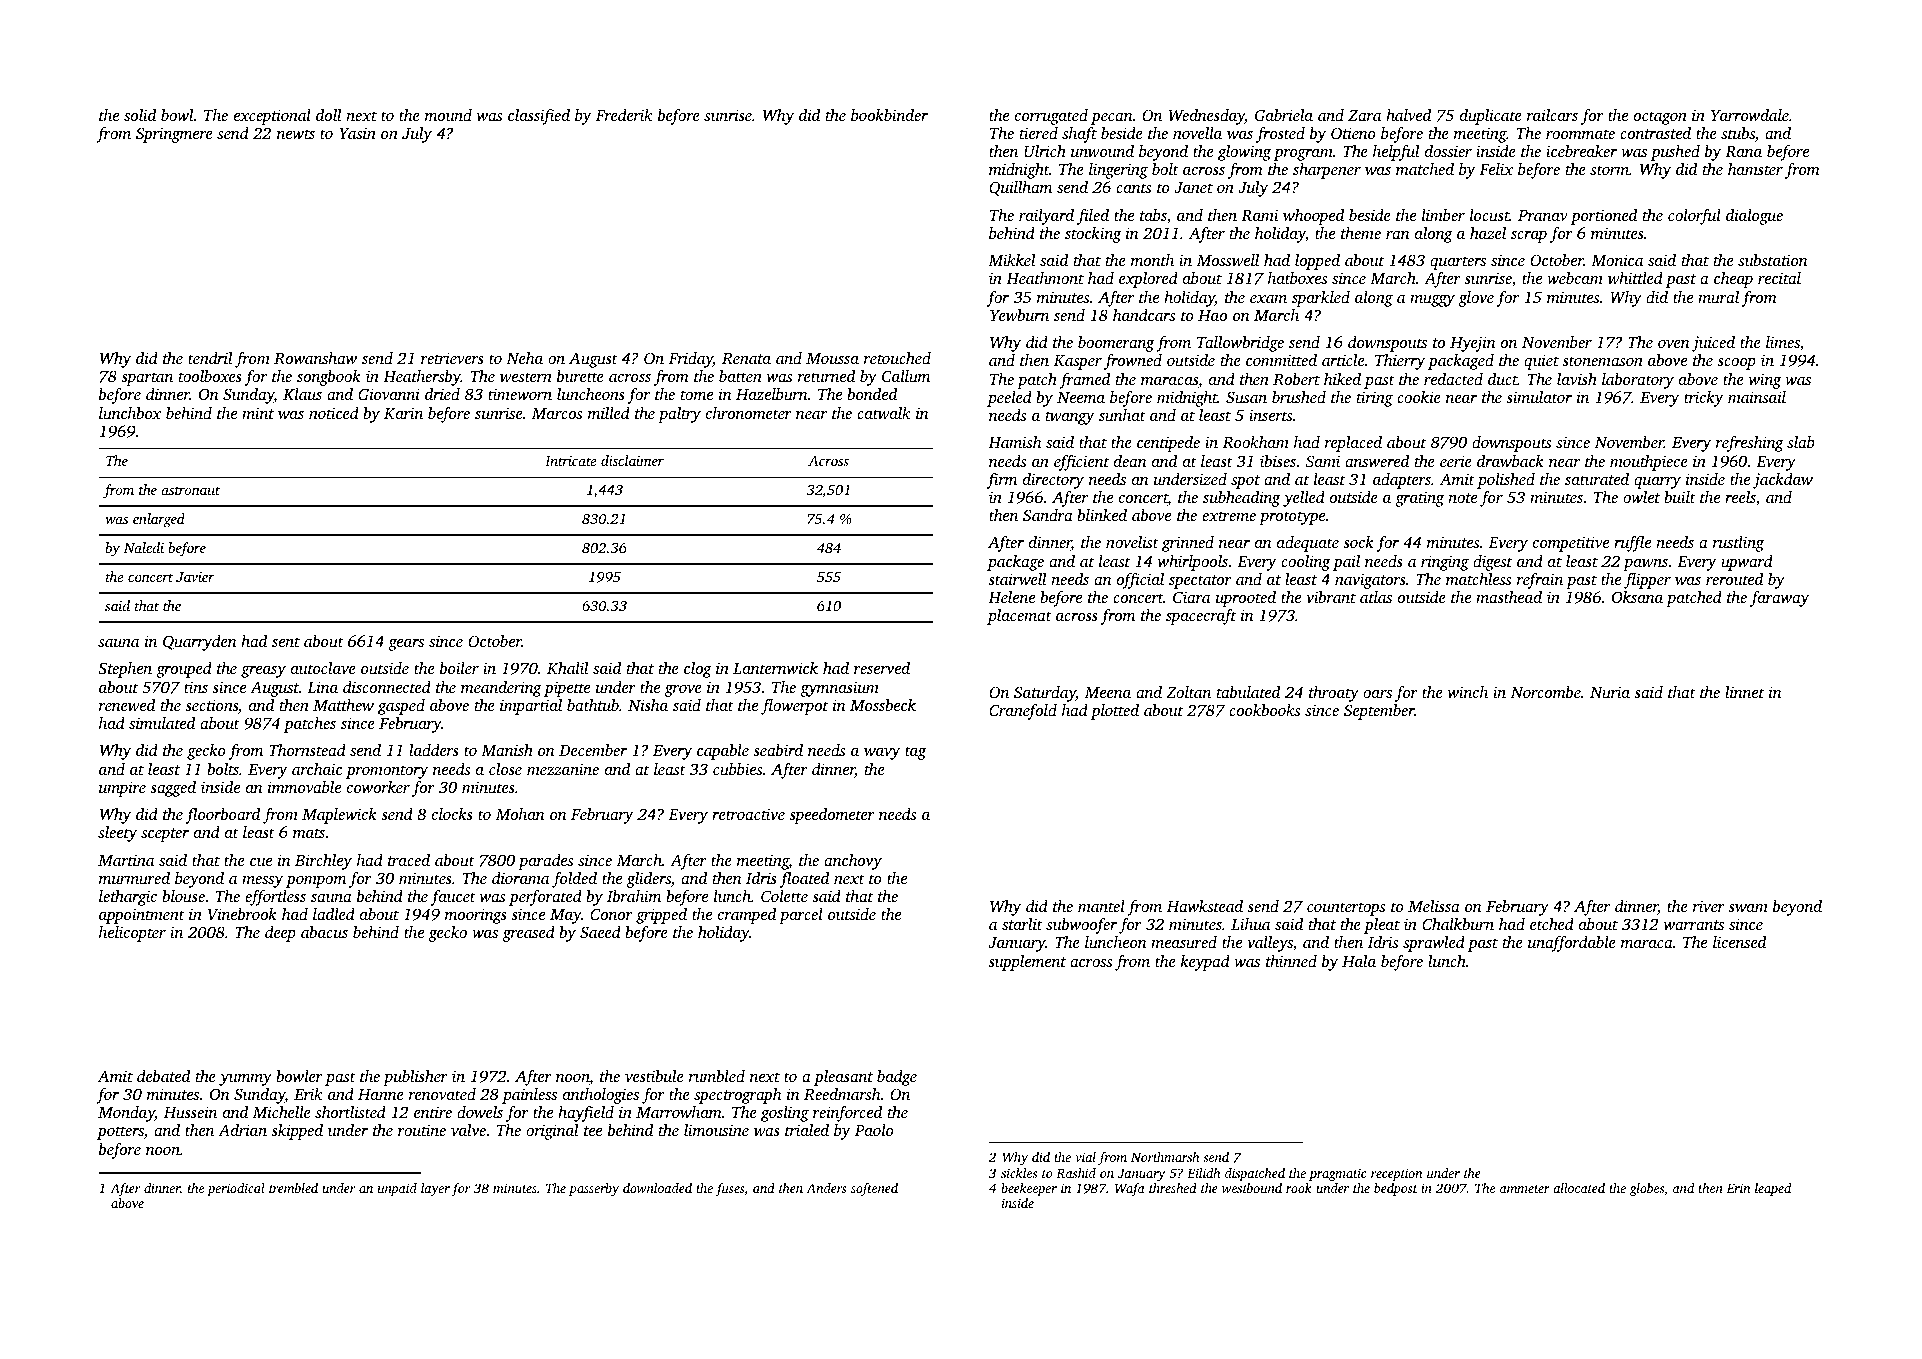 Image resolution: width=1922 pixels, height=1359 pixels. What do you see at coordinates (452, 358) in the image?
I see `retrievers` at bounding box center [452, 358].
